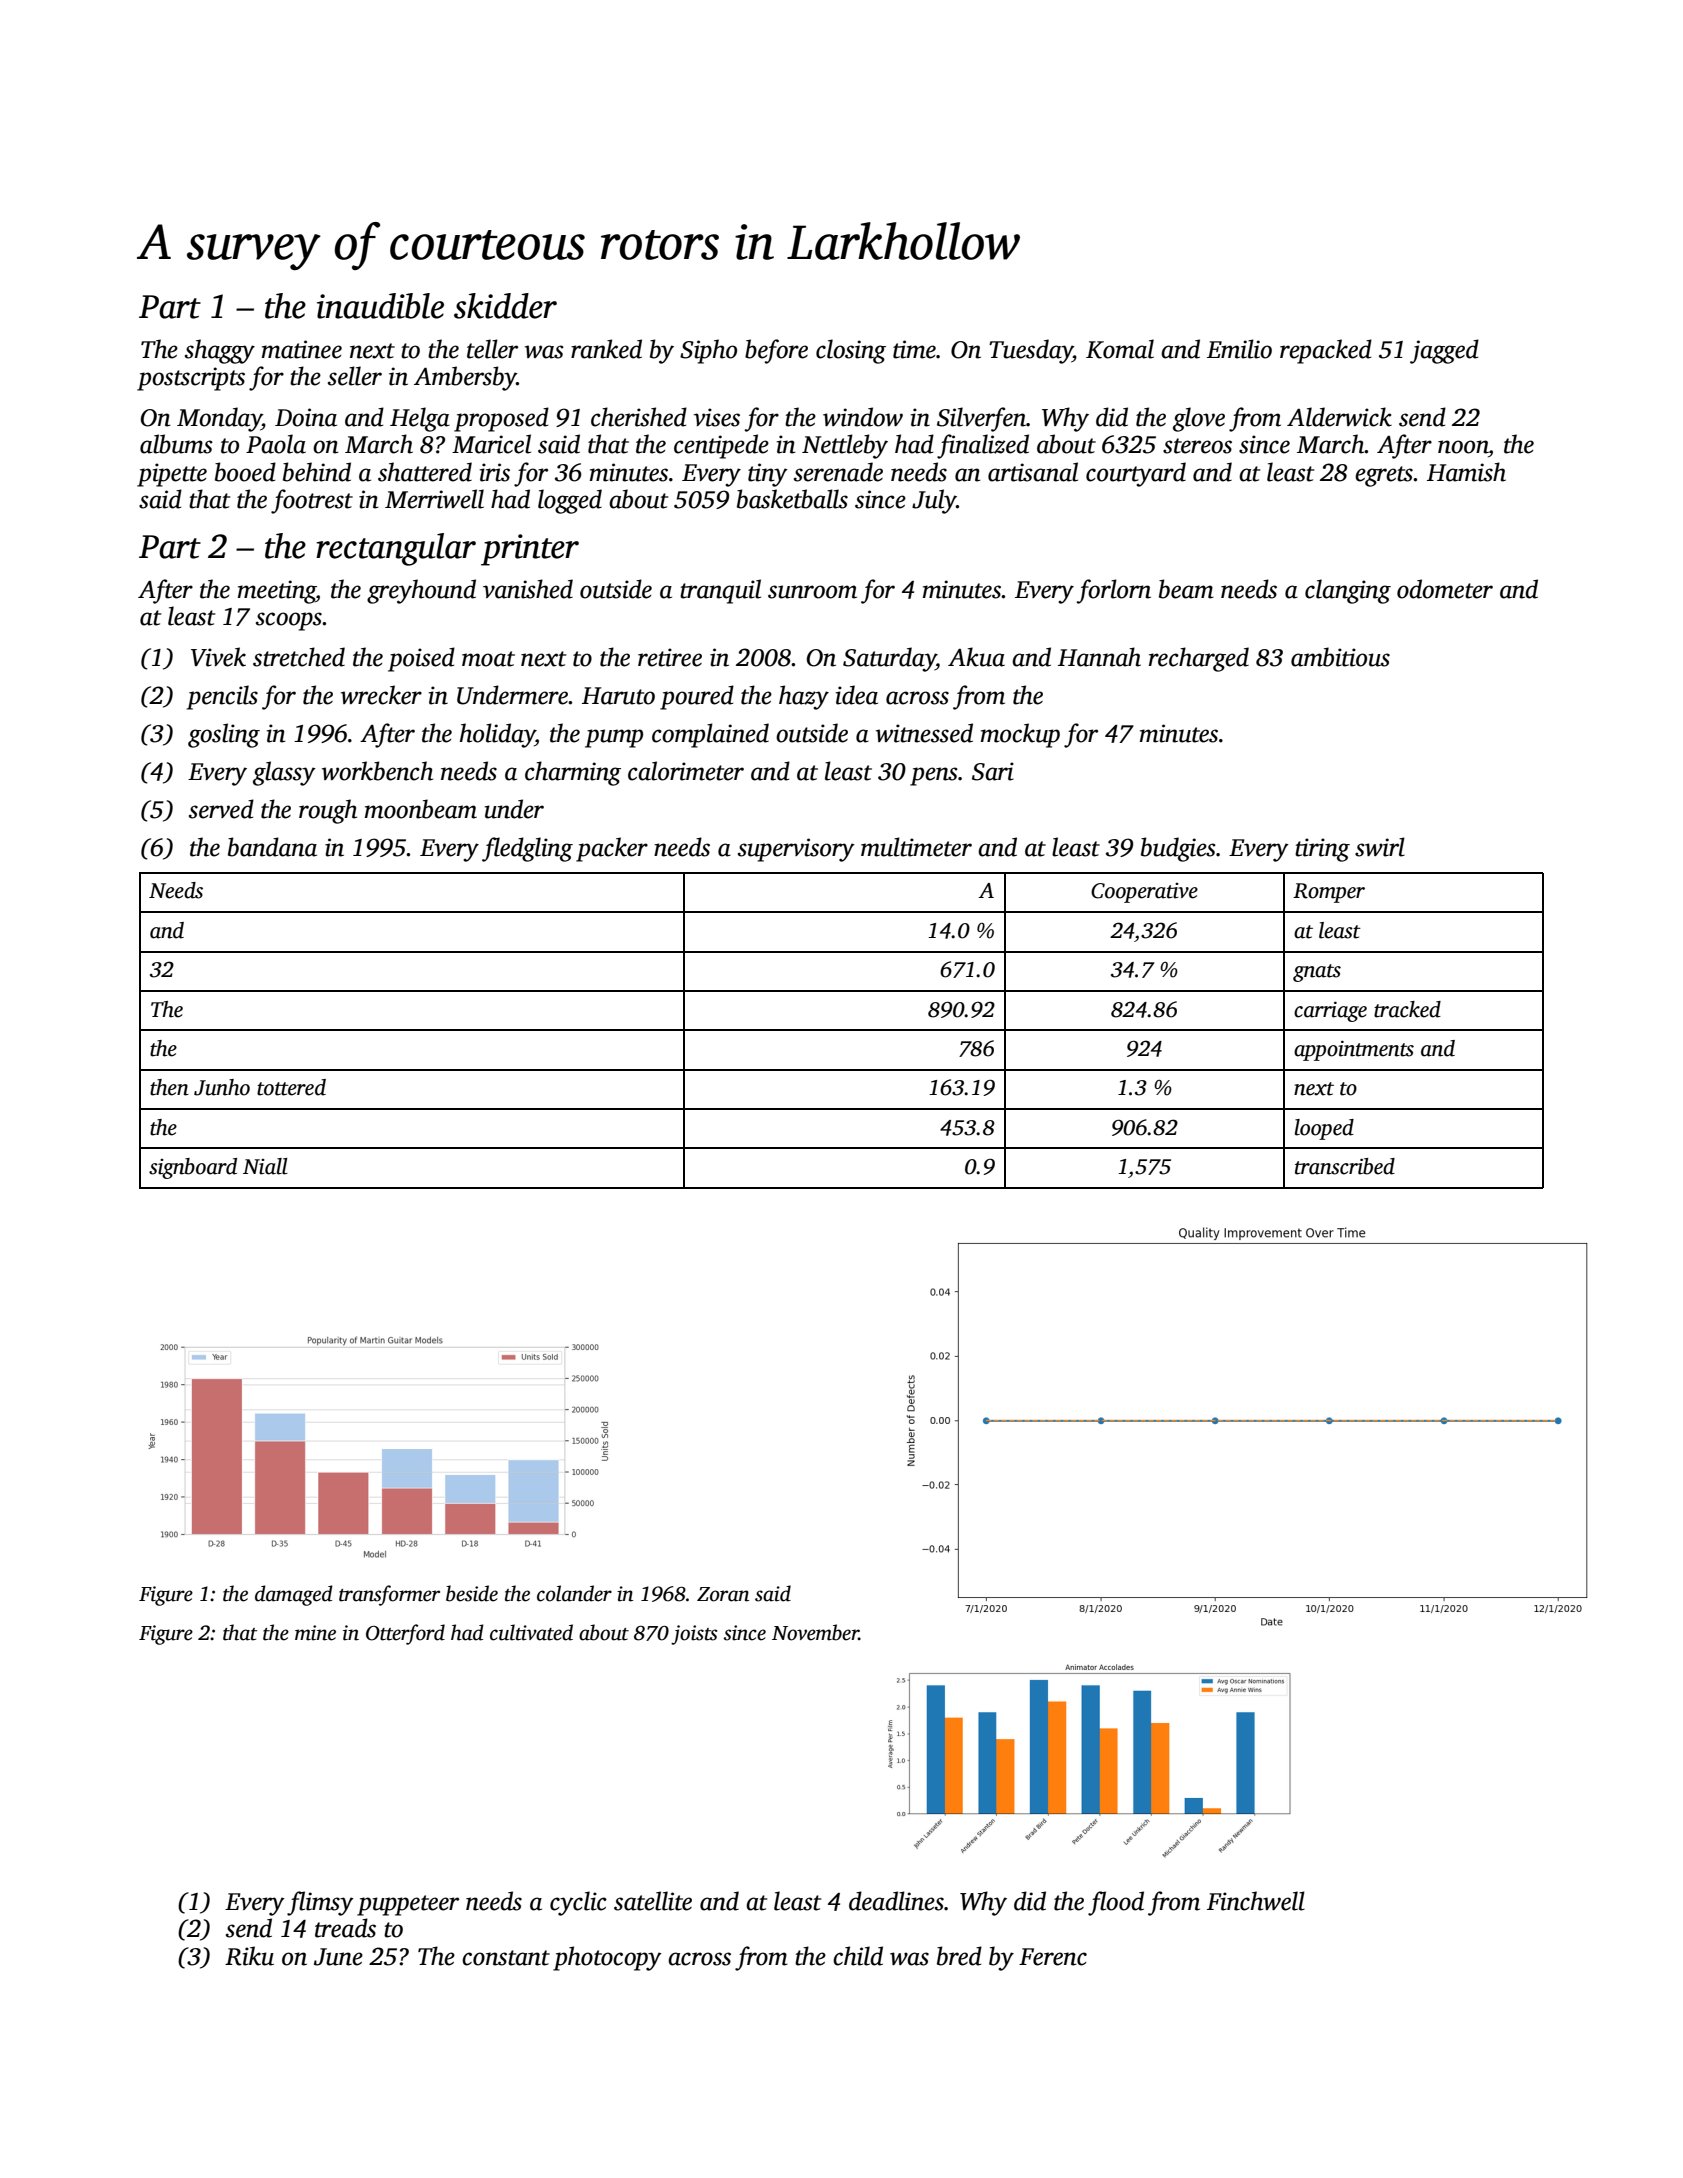  I want to click on constant, so click(506, 1958).
